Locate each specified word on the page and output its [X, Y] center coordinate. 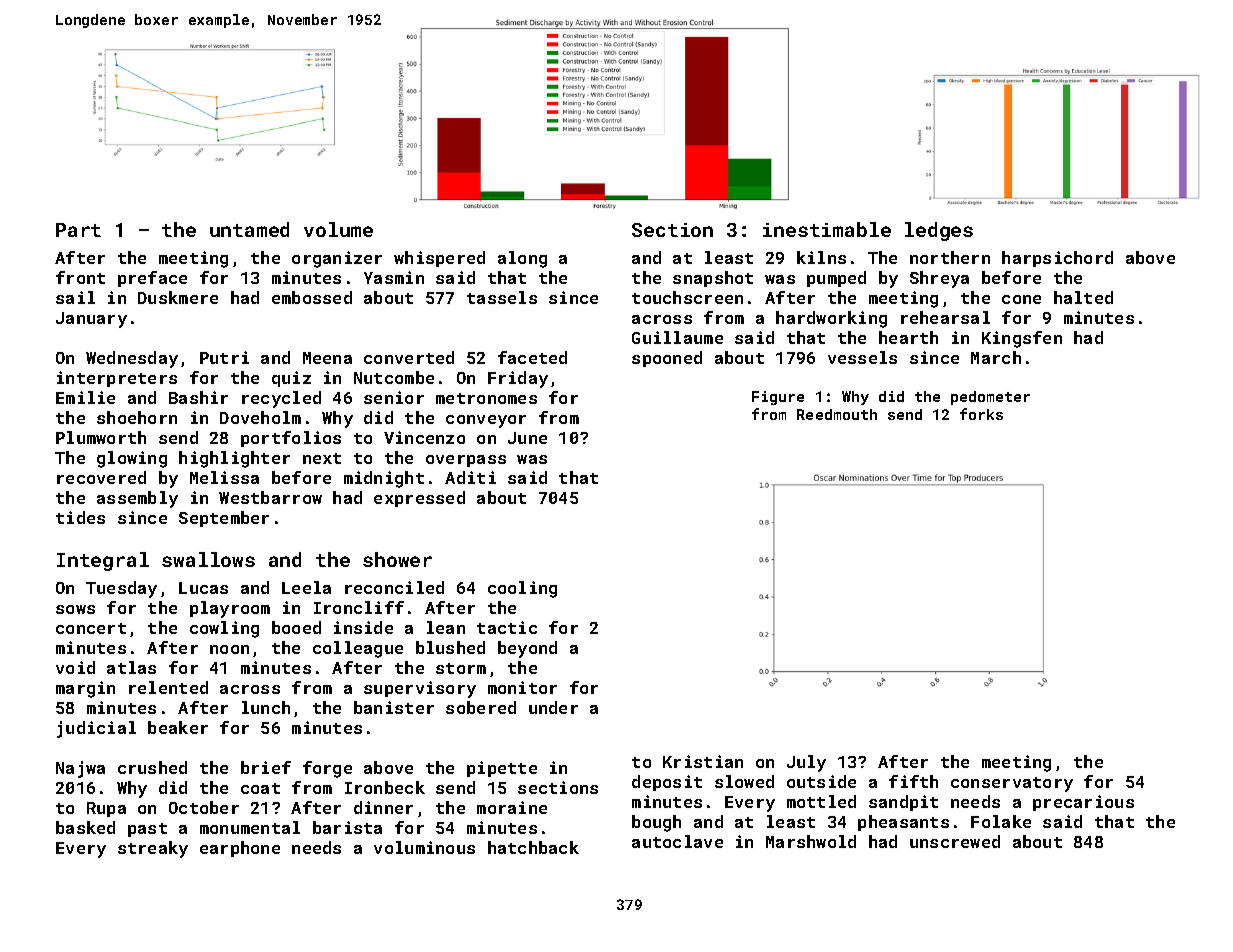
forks [981, 414]
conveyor [486, 421]
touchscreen [687, 297]
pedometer [990, 398]
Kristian [703, 761]
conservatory [1012, 784]
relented [168, 687]
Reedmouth [837, 414]
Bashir [198, 397]
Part [78, 230]
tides [80, 517]
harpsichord [1057, 259]
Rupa [106, 809]
